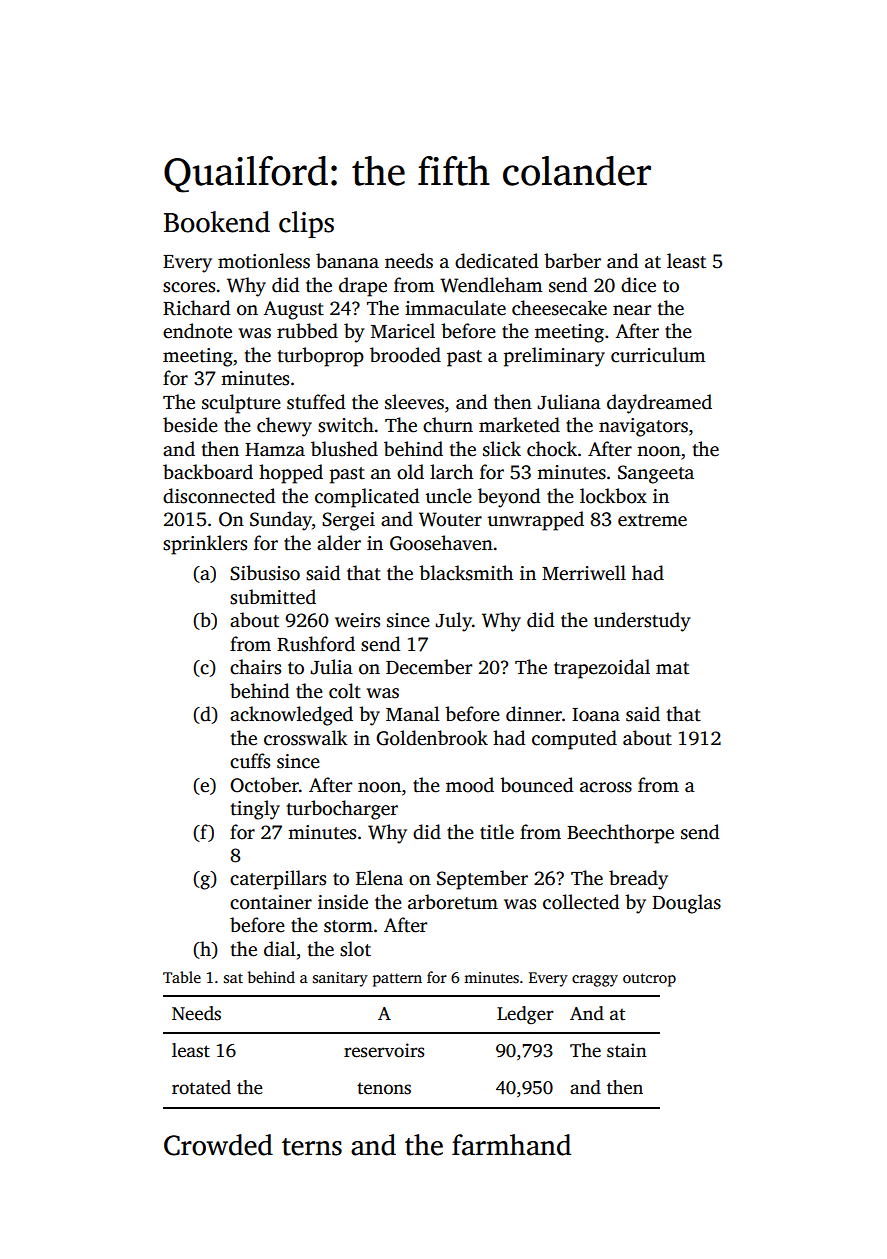 The width and height of the document is (887, 1259). What do you see at coordinates (217, 222) in the document?
I see `Bookend` at bounding box center [217, 222].
